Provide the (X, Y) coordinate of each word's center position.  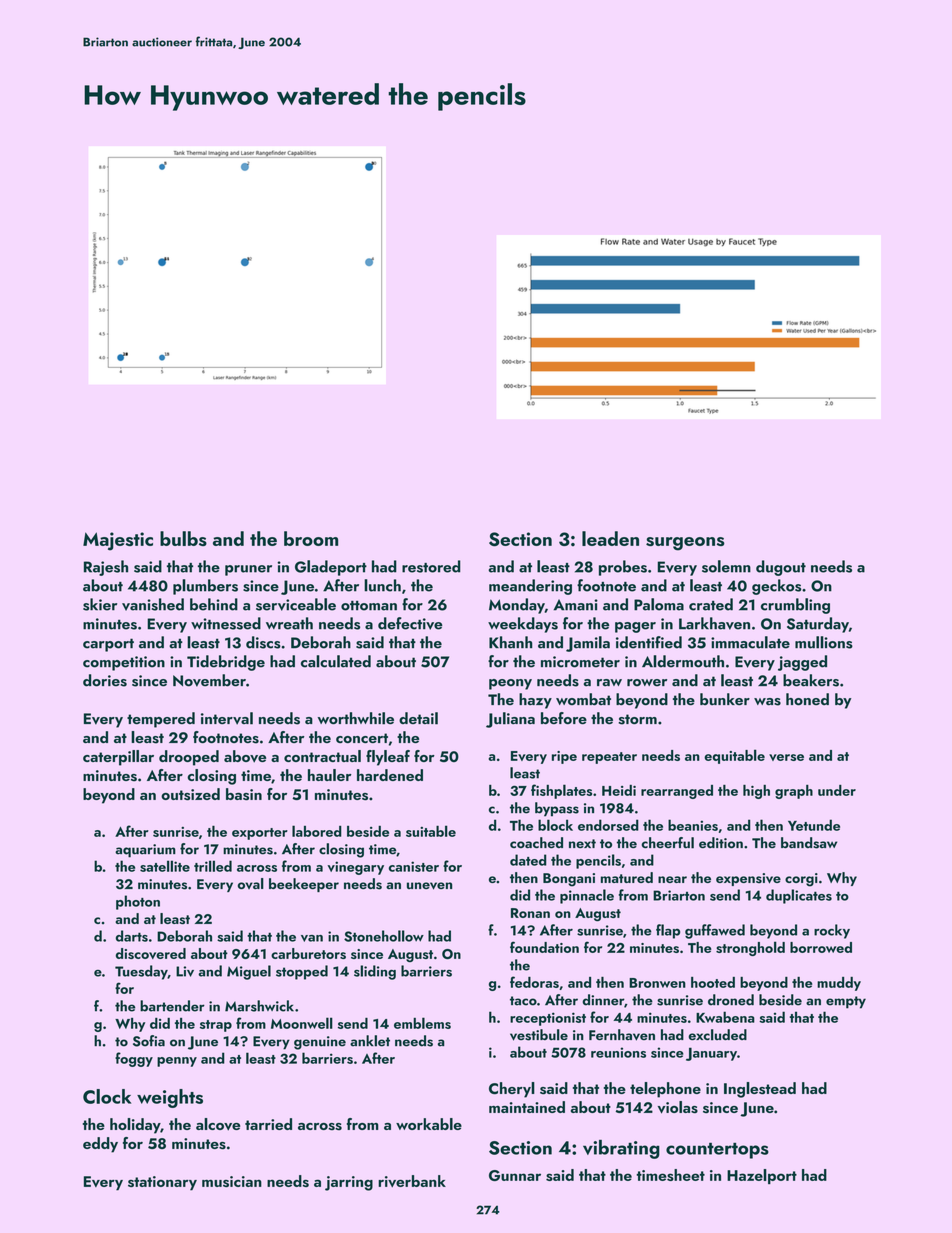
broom (311, 538)
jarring (349, 1183)
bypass (557, 809)
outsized (190, 794)
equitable (734, 756)
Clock (107, 1096)
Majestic (118, 541)
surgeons (685, 544)
